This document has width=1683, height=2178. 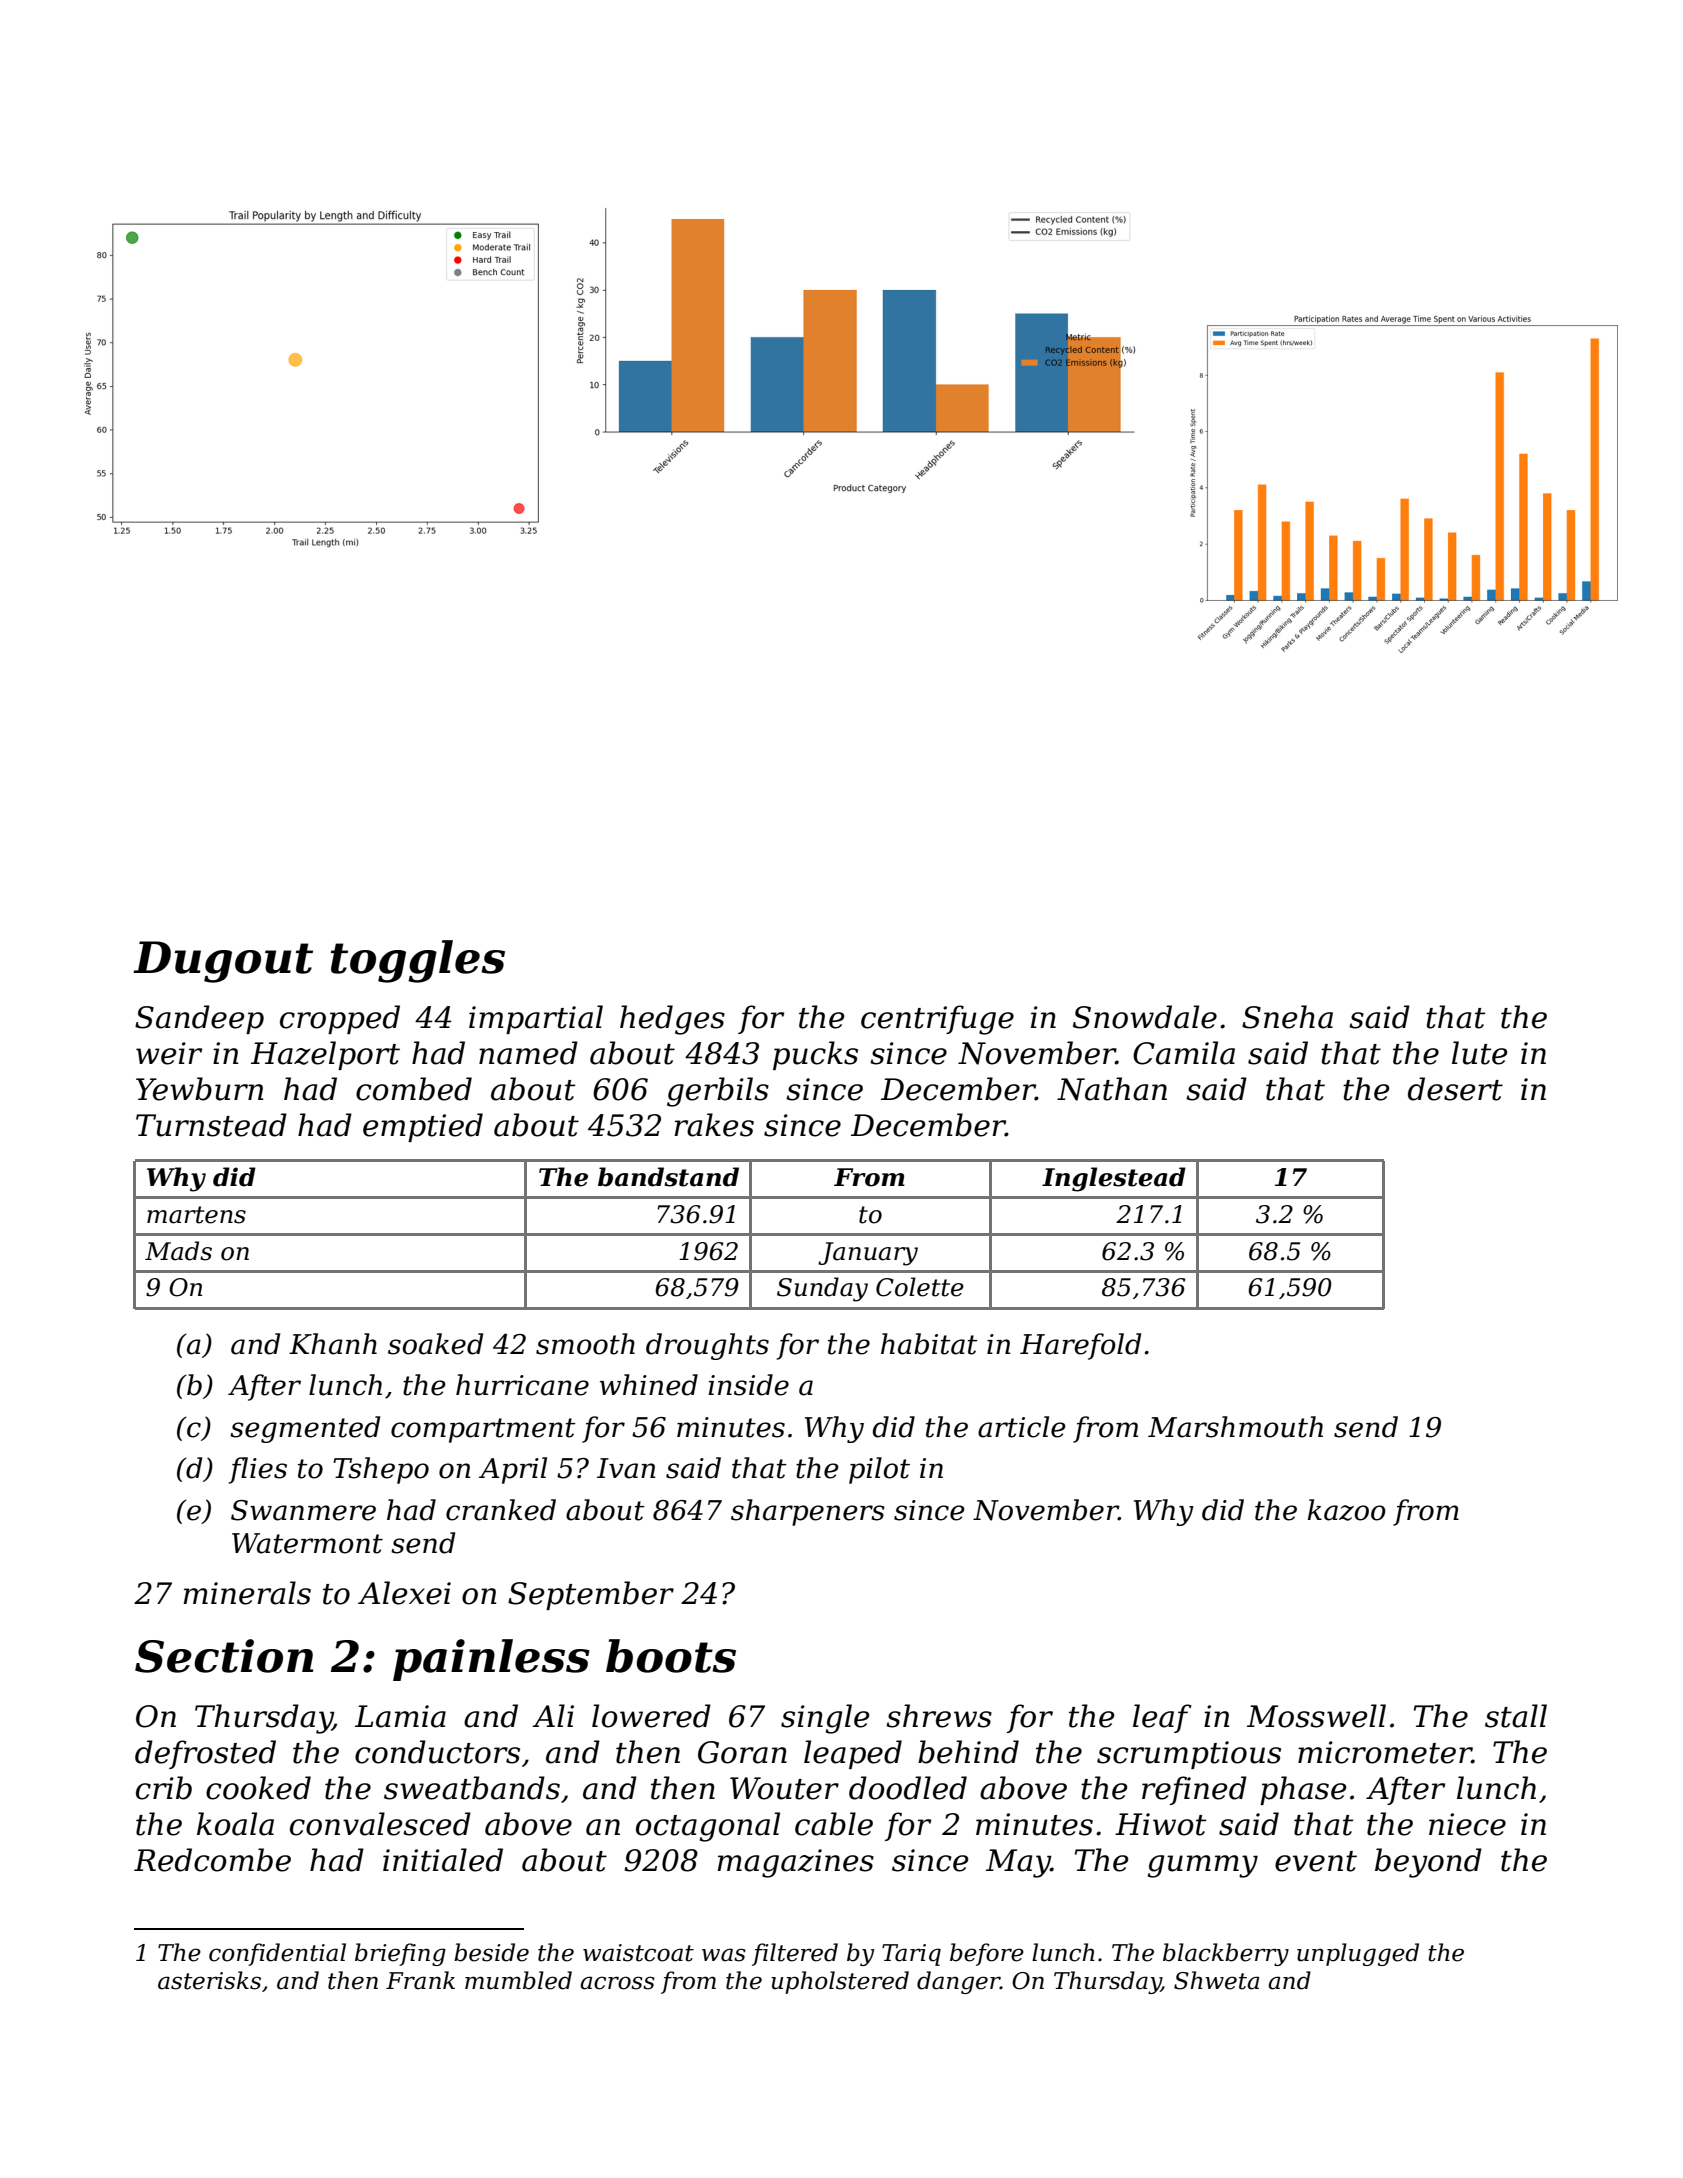 What do you see at coordinates (223, 962) in the document?
I see `Dugout` at bounding box center [223, 962].
